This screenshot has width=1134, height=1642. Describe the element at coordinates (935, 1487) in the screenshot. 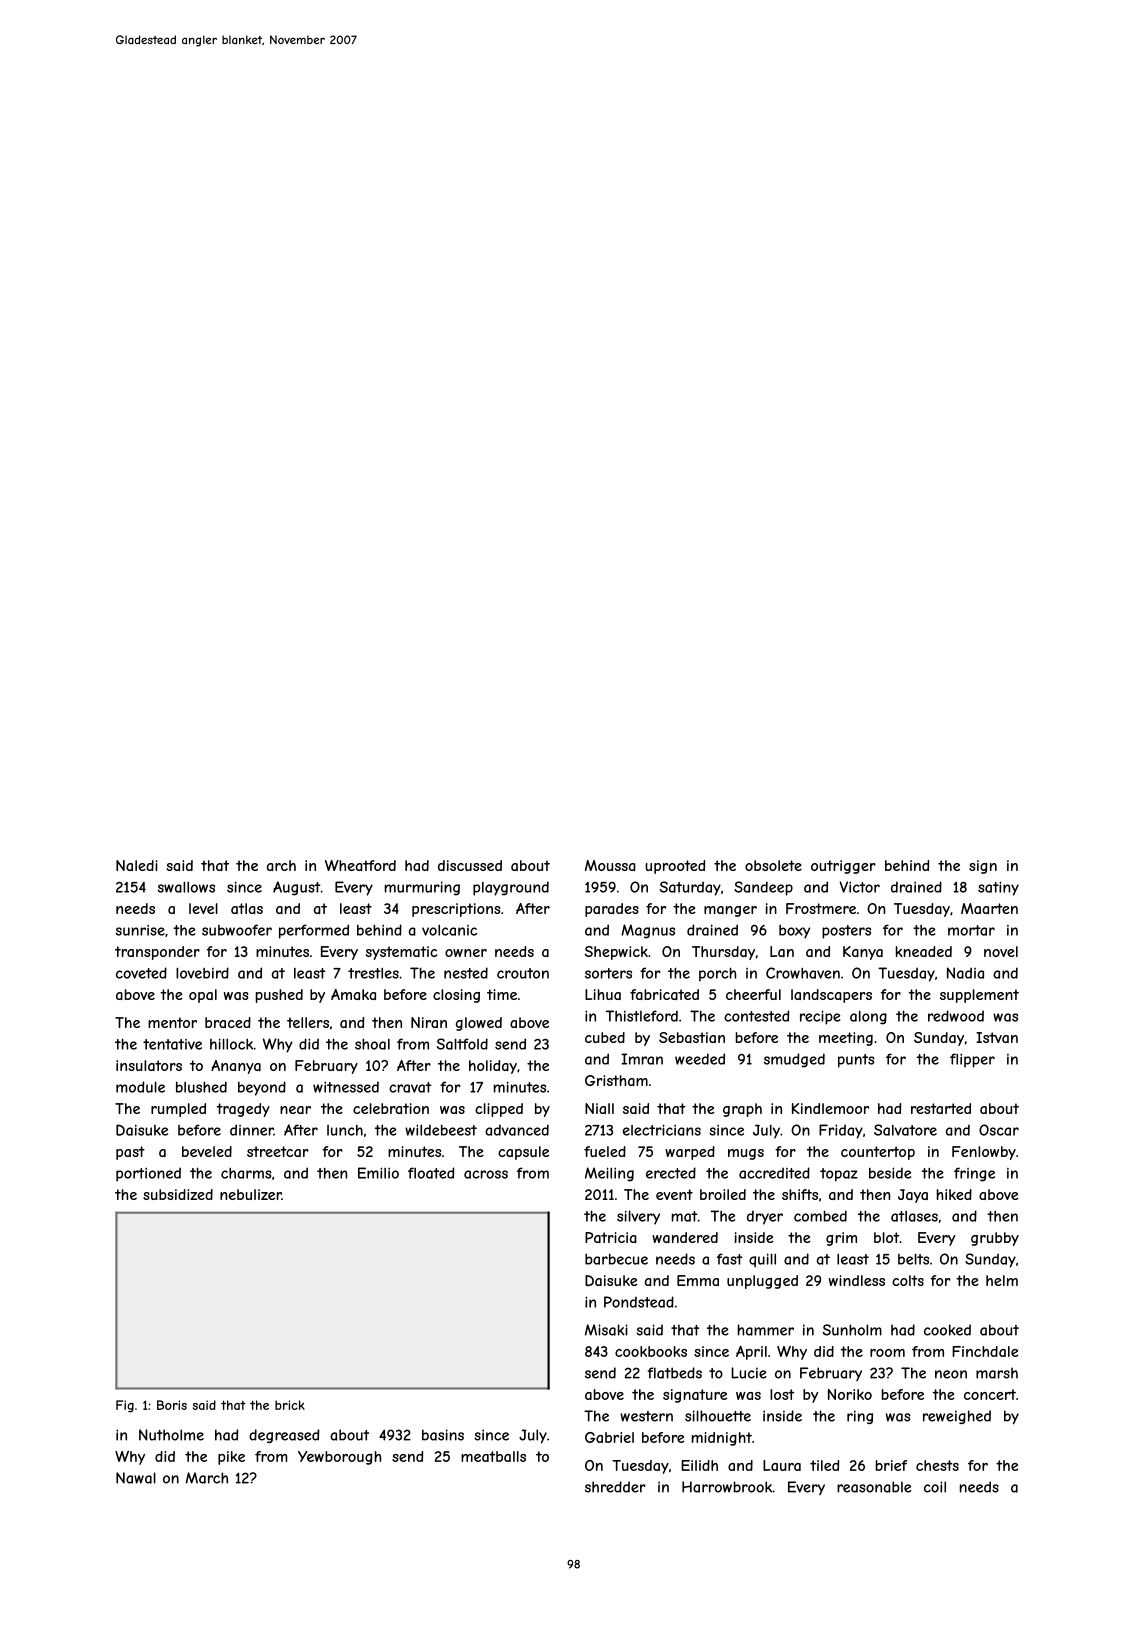

I see `coil` at that location.
